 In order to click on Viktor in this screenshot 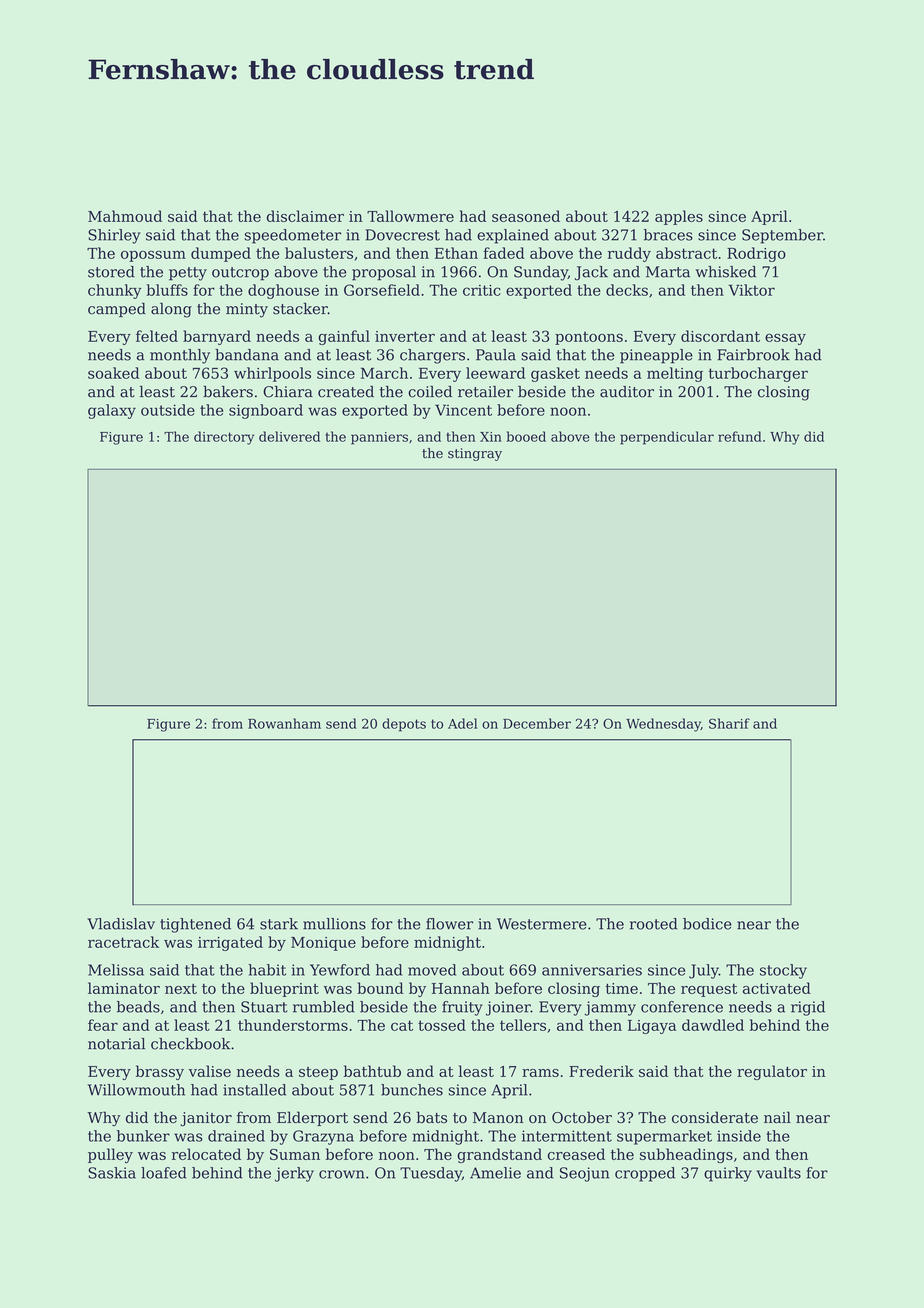, I will do `click(752, 290)`.
